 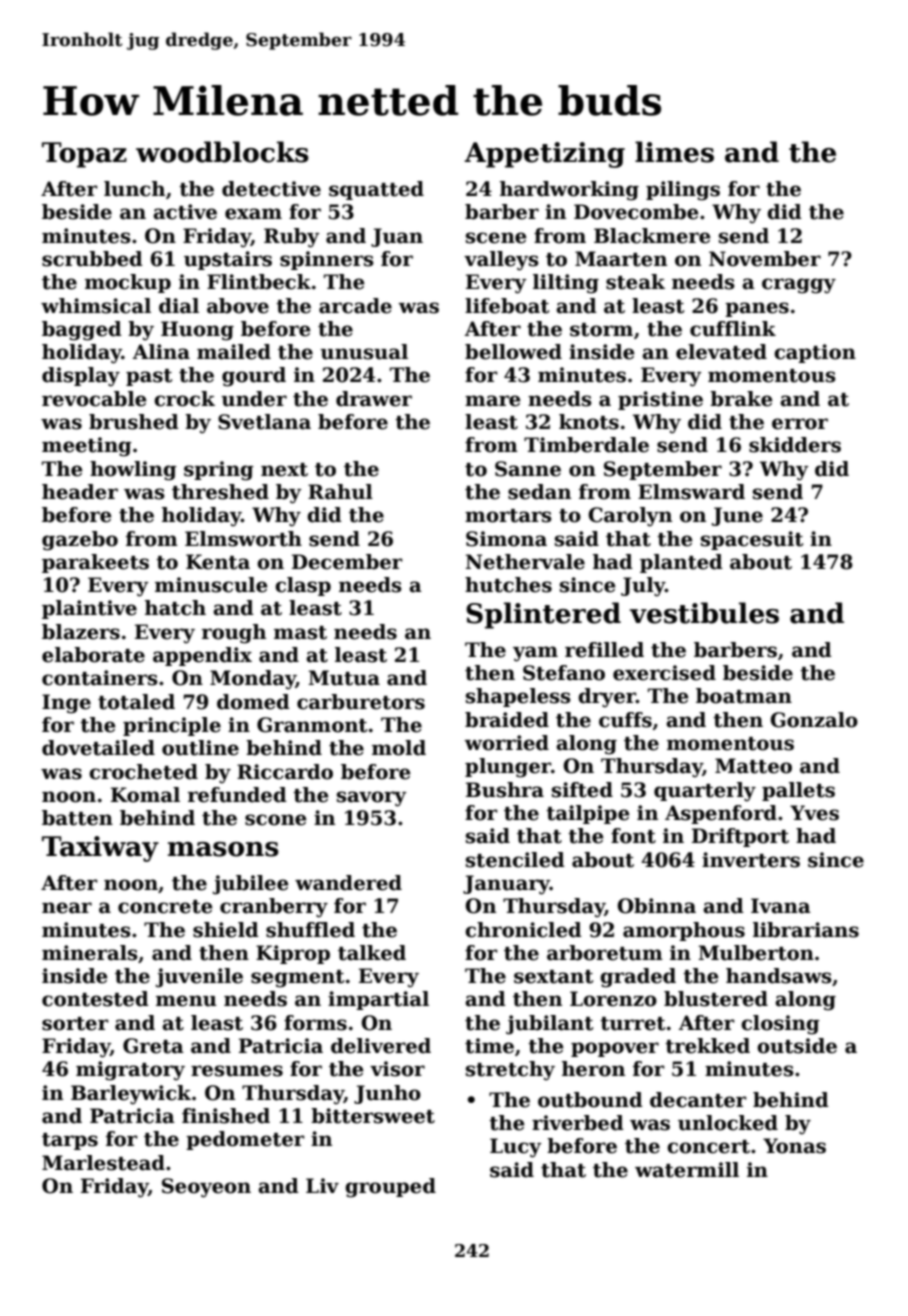 What do you see at coordinates (285, 772) in the screenshot?
I see `Riccardo` at bounding box center [285, 772].
